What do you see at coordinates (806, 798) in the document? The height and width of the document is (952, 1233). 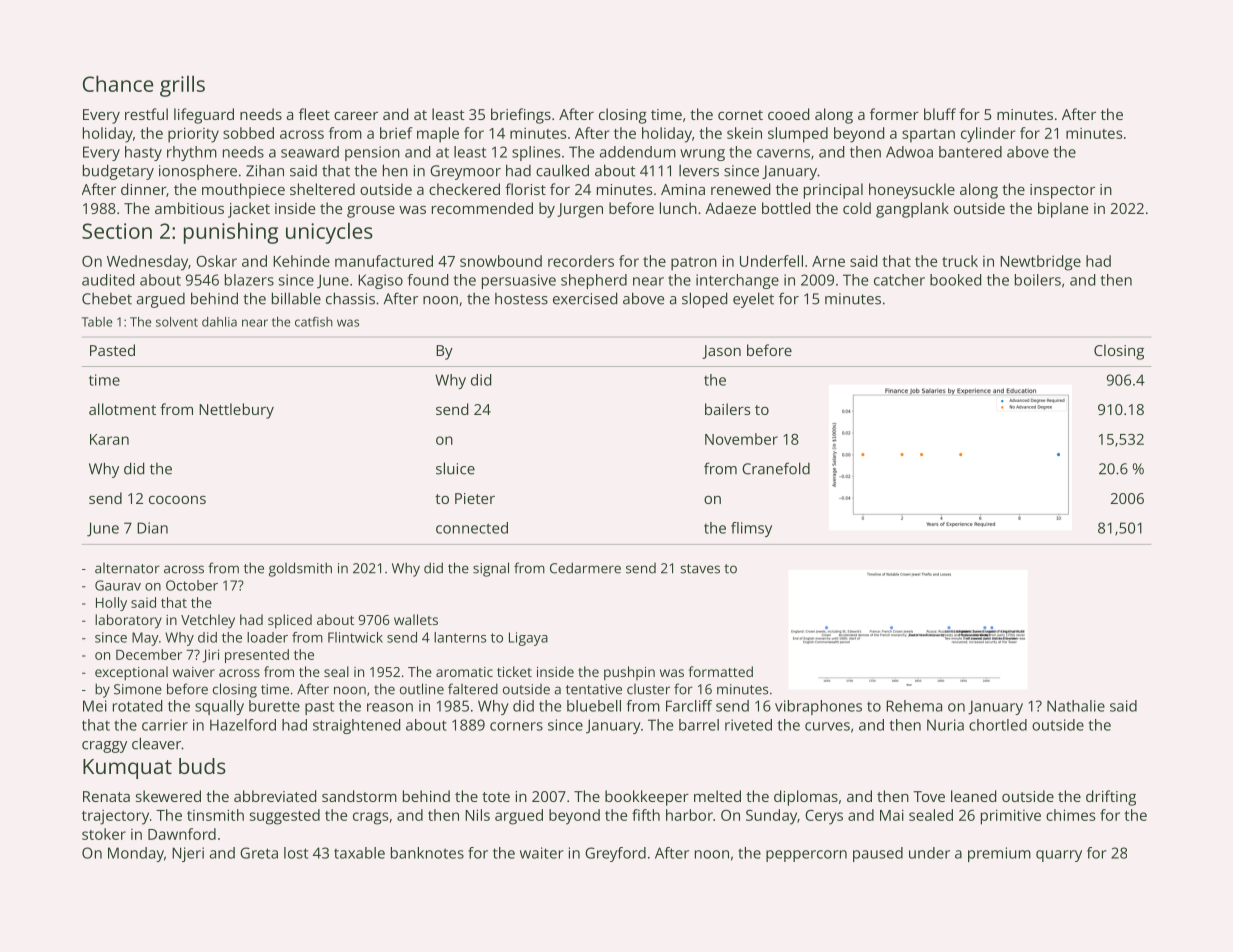 I see `diplomas` at bounding box center [806, 798].
